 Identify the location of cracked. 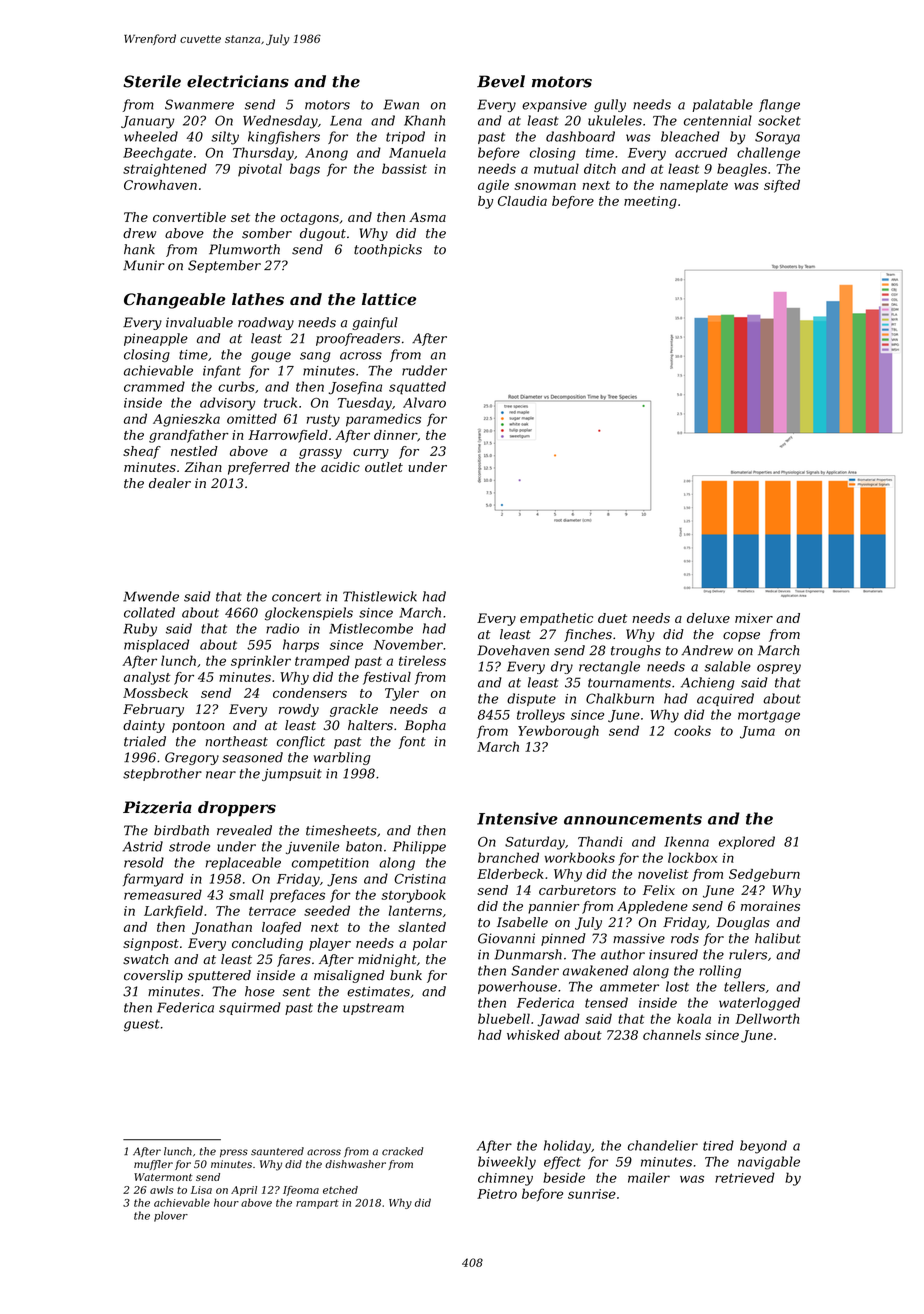
(402, 1151).
